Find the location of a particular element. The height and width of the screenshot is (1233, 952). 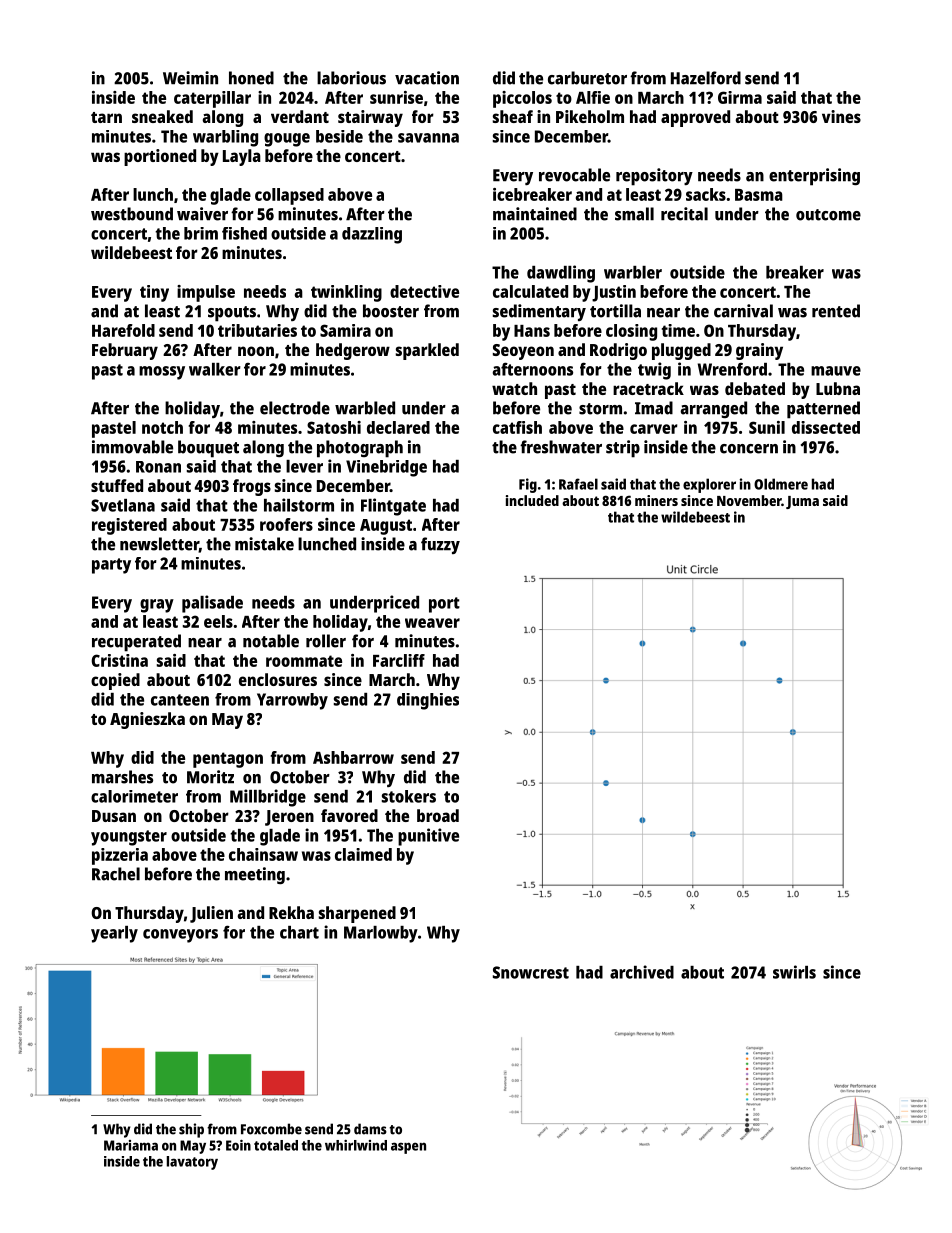

swirls is located at coordinates (794, 972).
